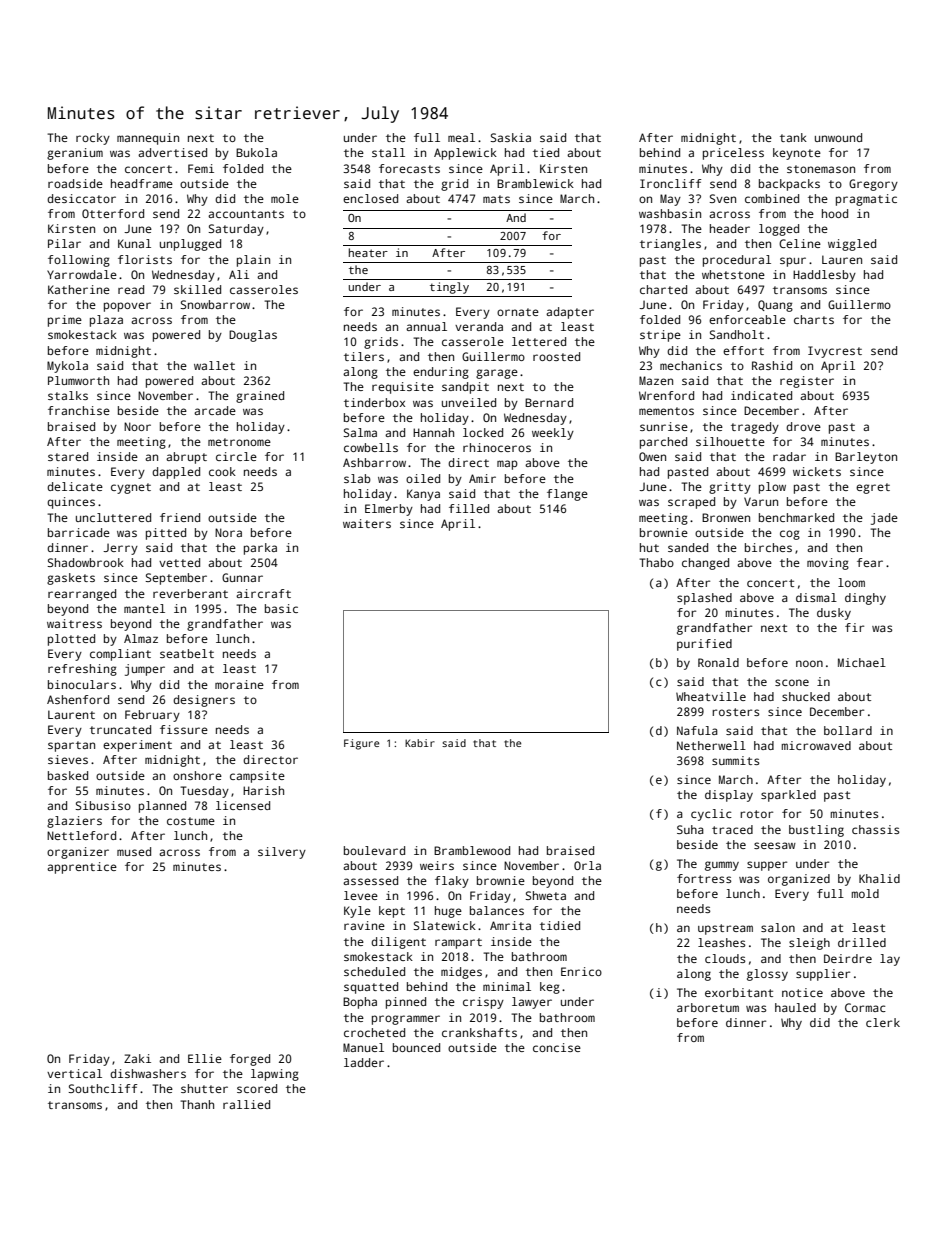 The image size is (952, 1233). What do you see at coordinates (374, 1032) in the screenshot?
I see `crocheted` at bounding box center [374, 1032].
